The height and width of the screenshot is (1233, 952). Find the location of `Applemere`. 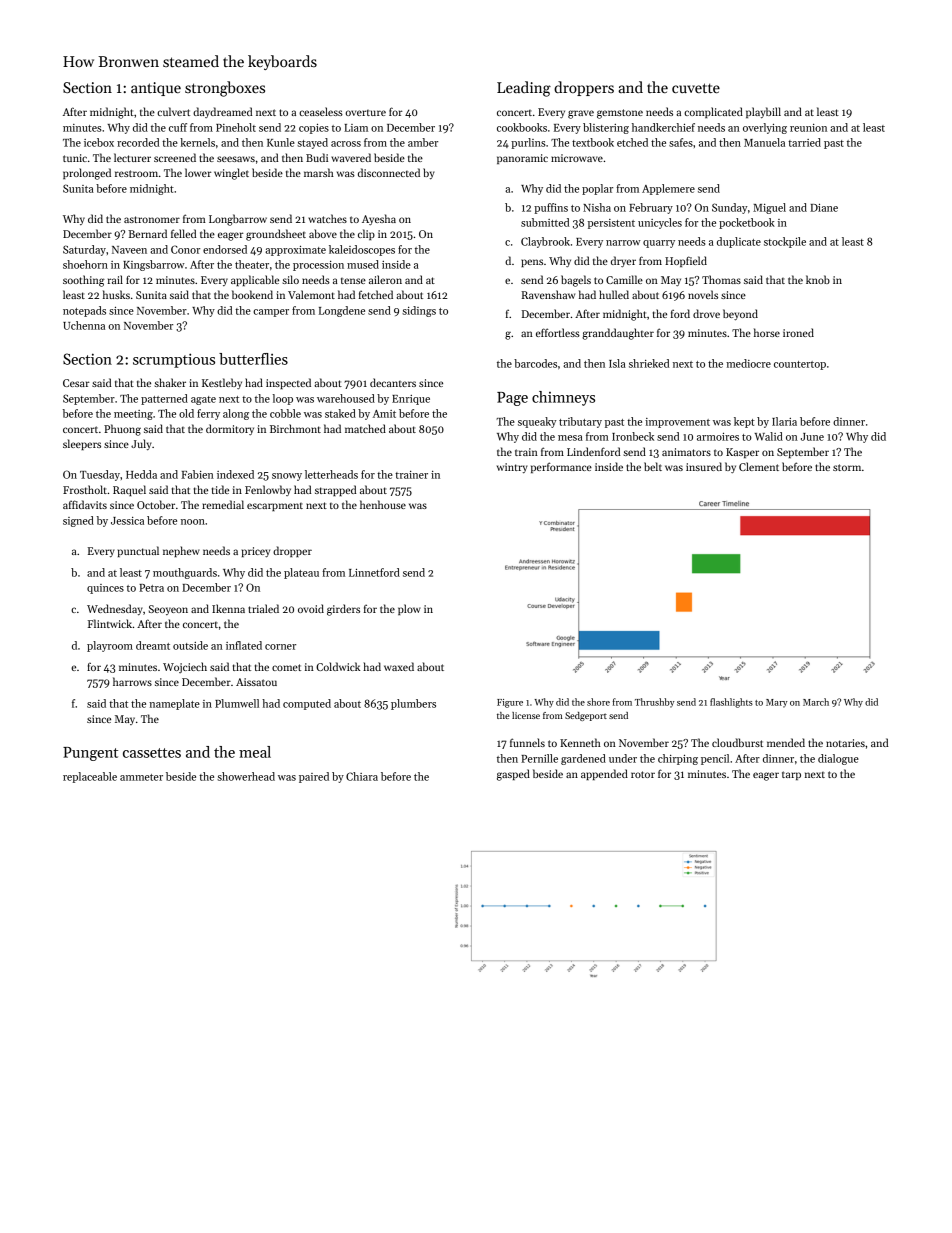

Applemere is located at coordinates (668, 189).
